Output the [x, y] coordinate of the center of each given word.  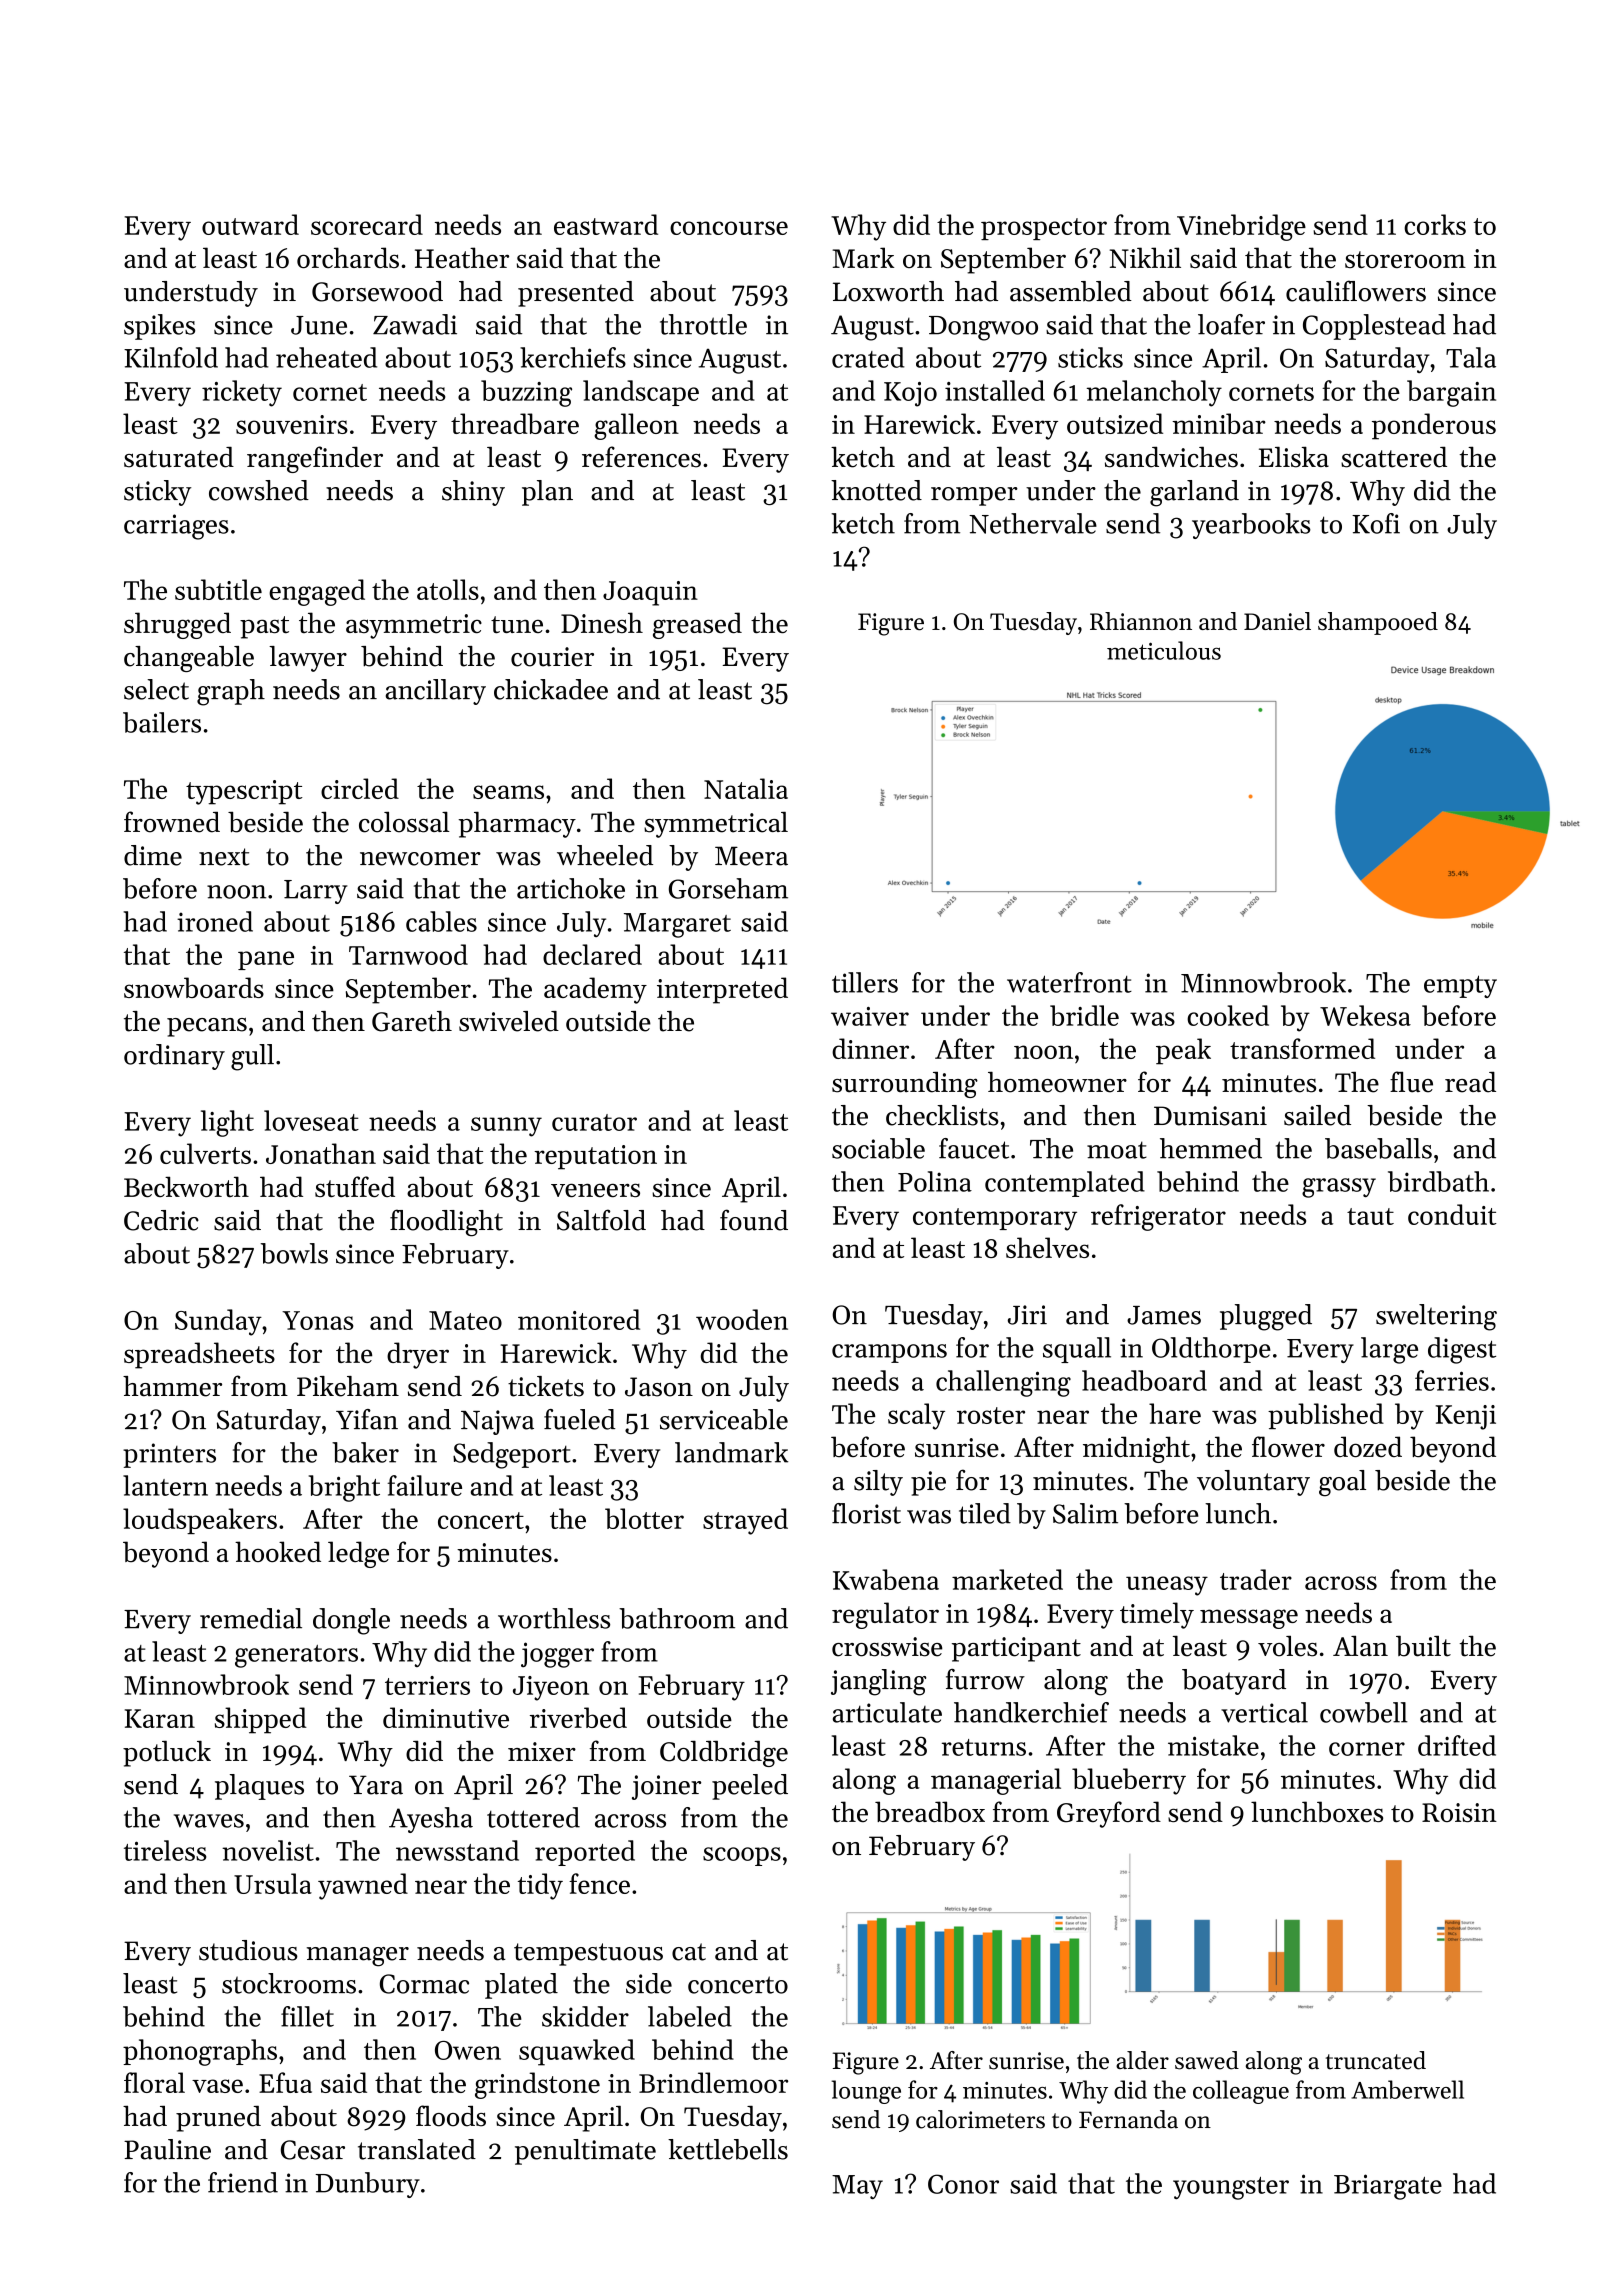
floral [154, 2082]
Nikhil [1145, 257]
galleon [636, 426]
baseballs [1378, 1148]
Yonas [317, 1320]
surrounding [905, 1085]
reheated [326, 357]
